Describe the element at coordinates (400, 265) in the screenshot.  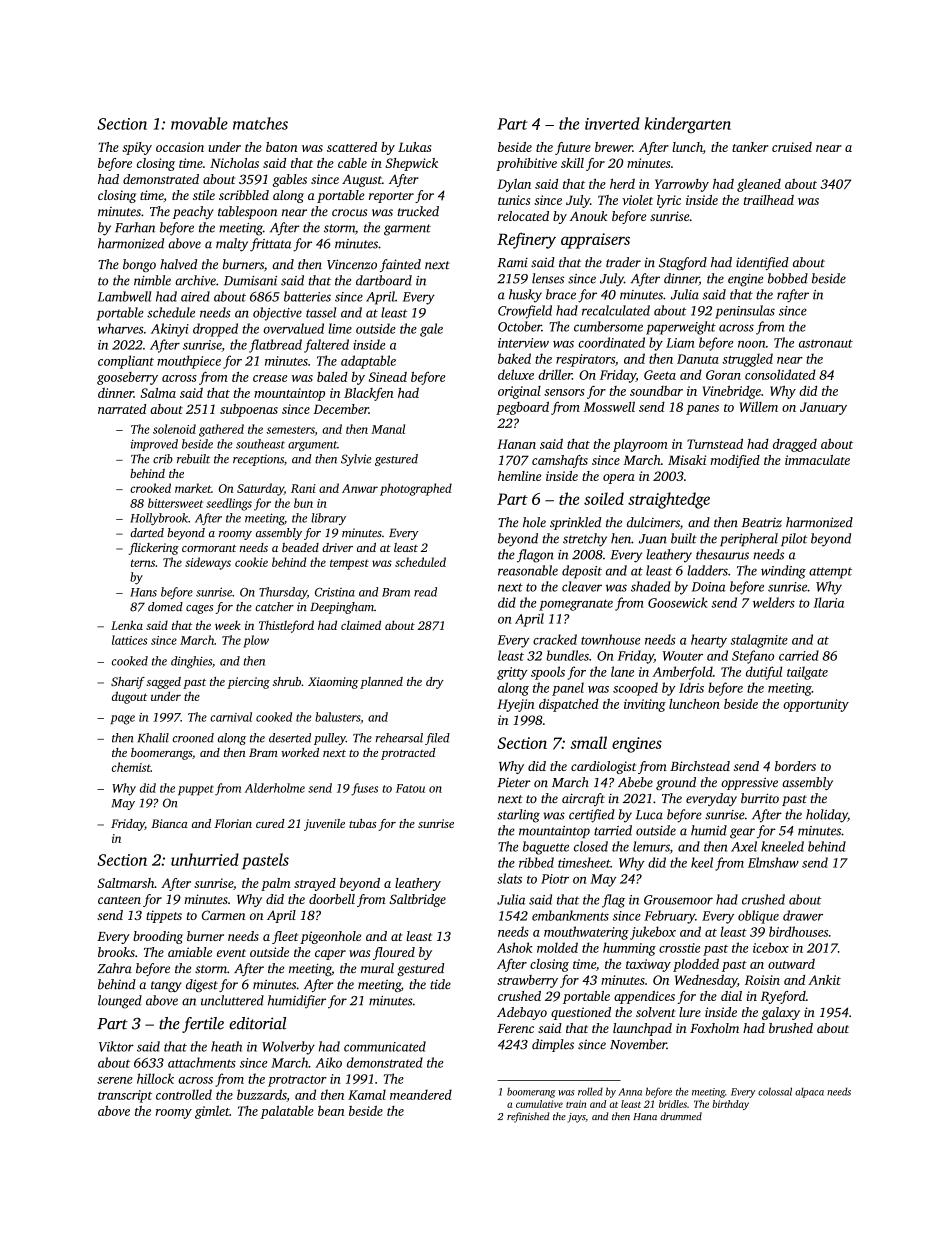
I see `fainted` at that location.
